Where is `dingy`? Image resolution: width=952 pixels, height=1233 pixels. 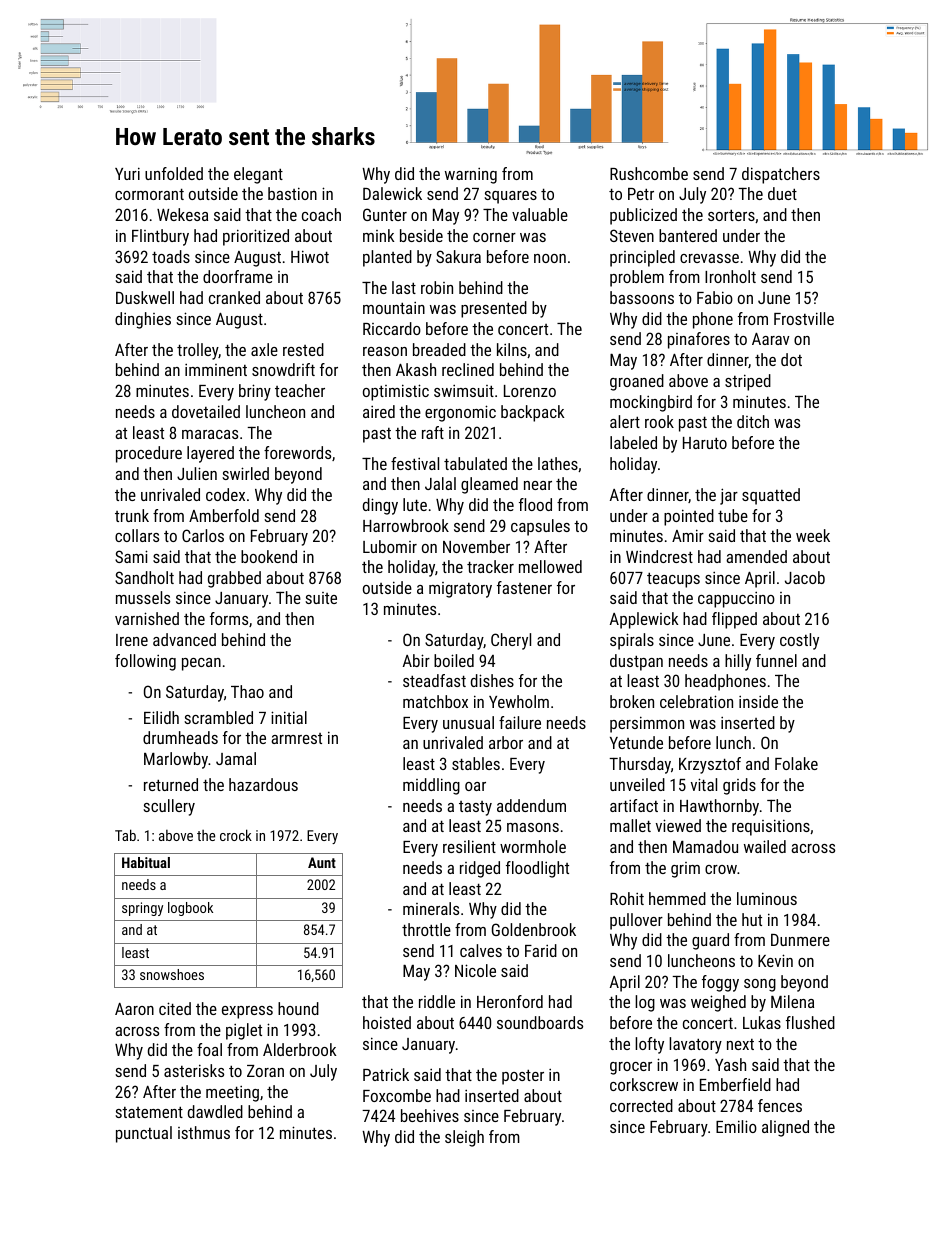
dingy is located at coordinates (380, 506).
